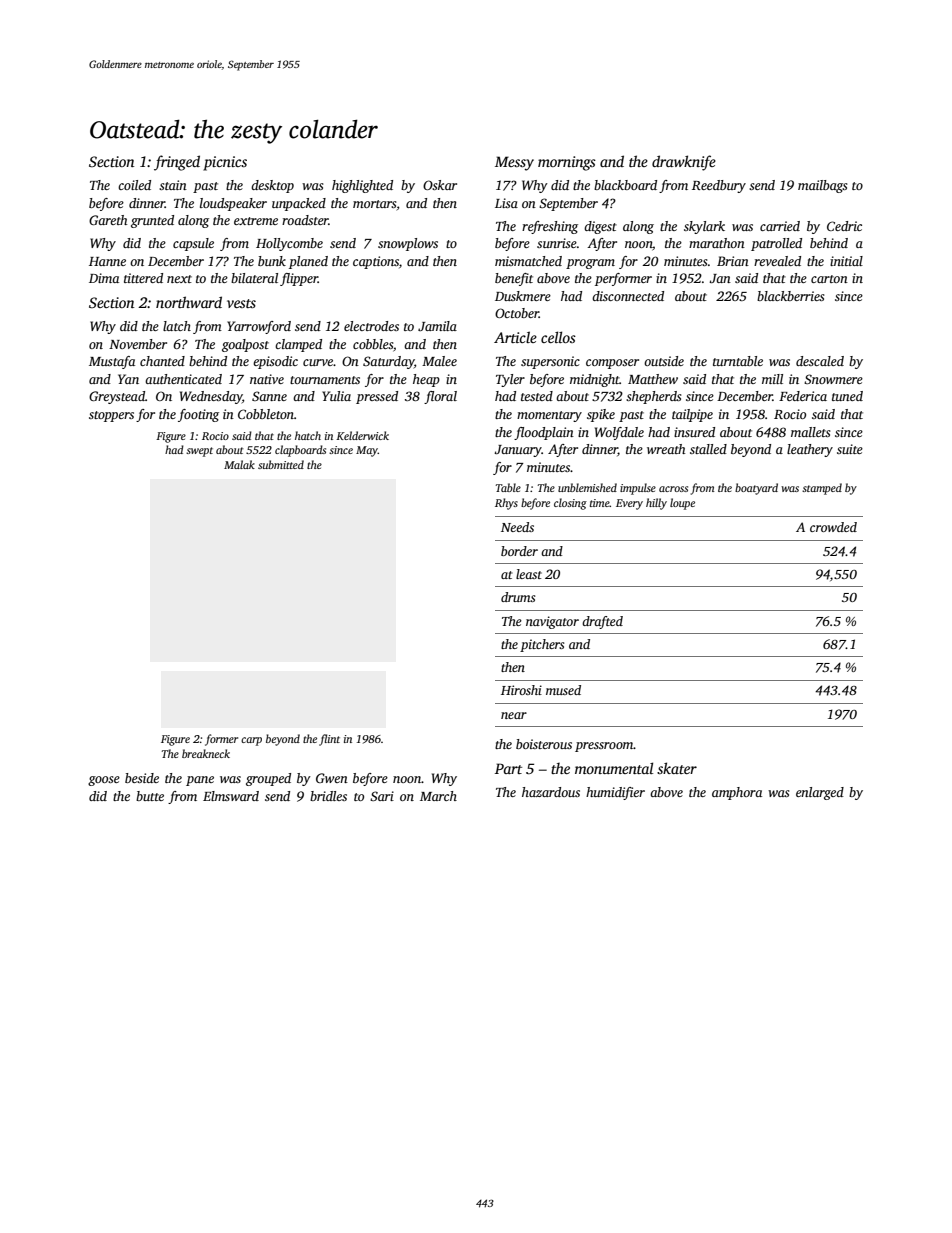 The image size is (952, 1233). I want to click on Elmsward, so click(231, 796).
